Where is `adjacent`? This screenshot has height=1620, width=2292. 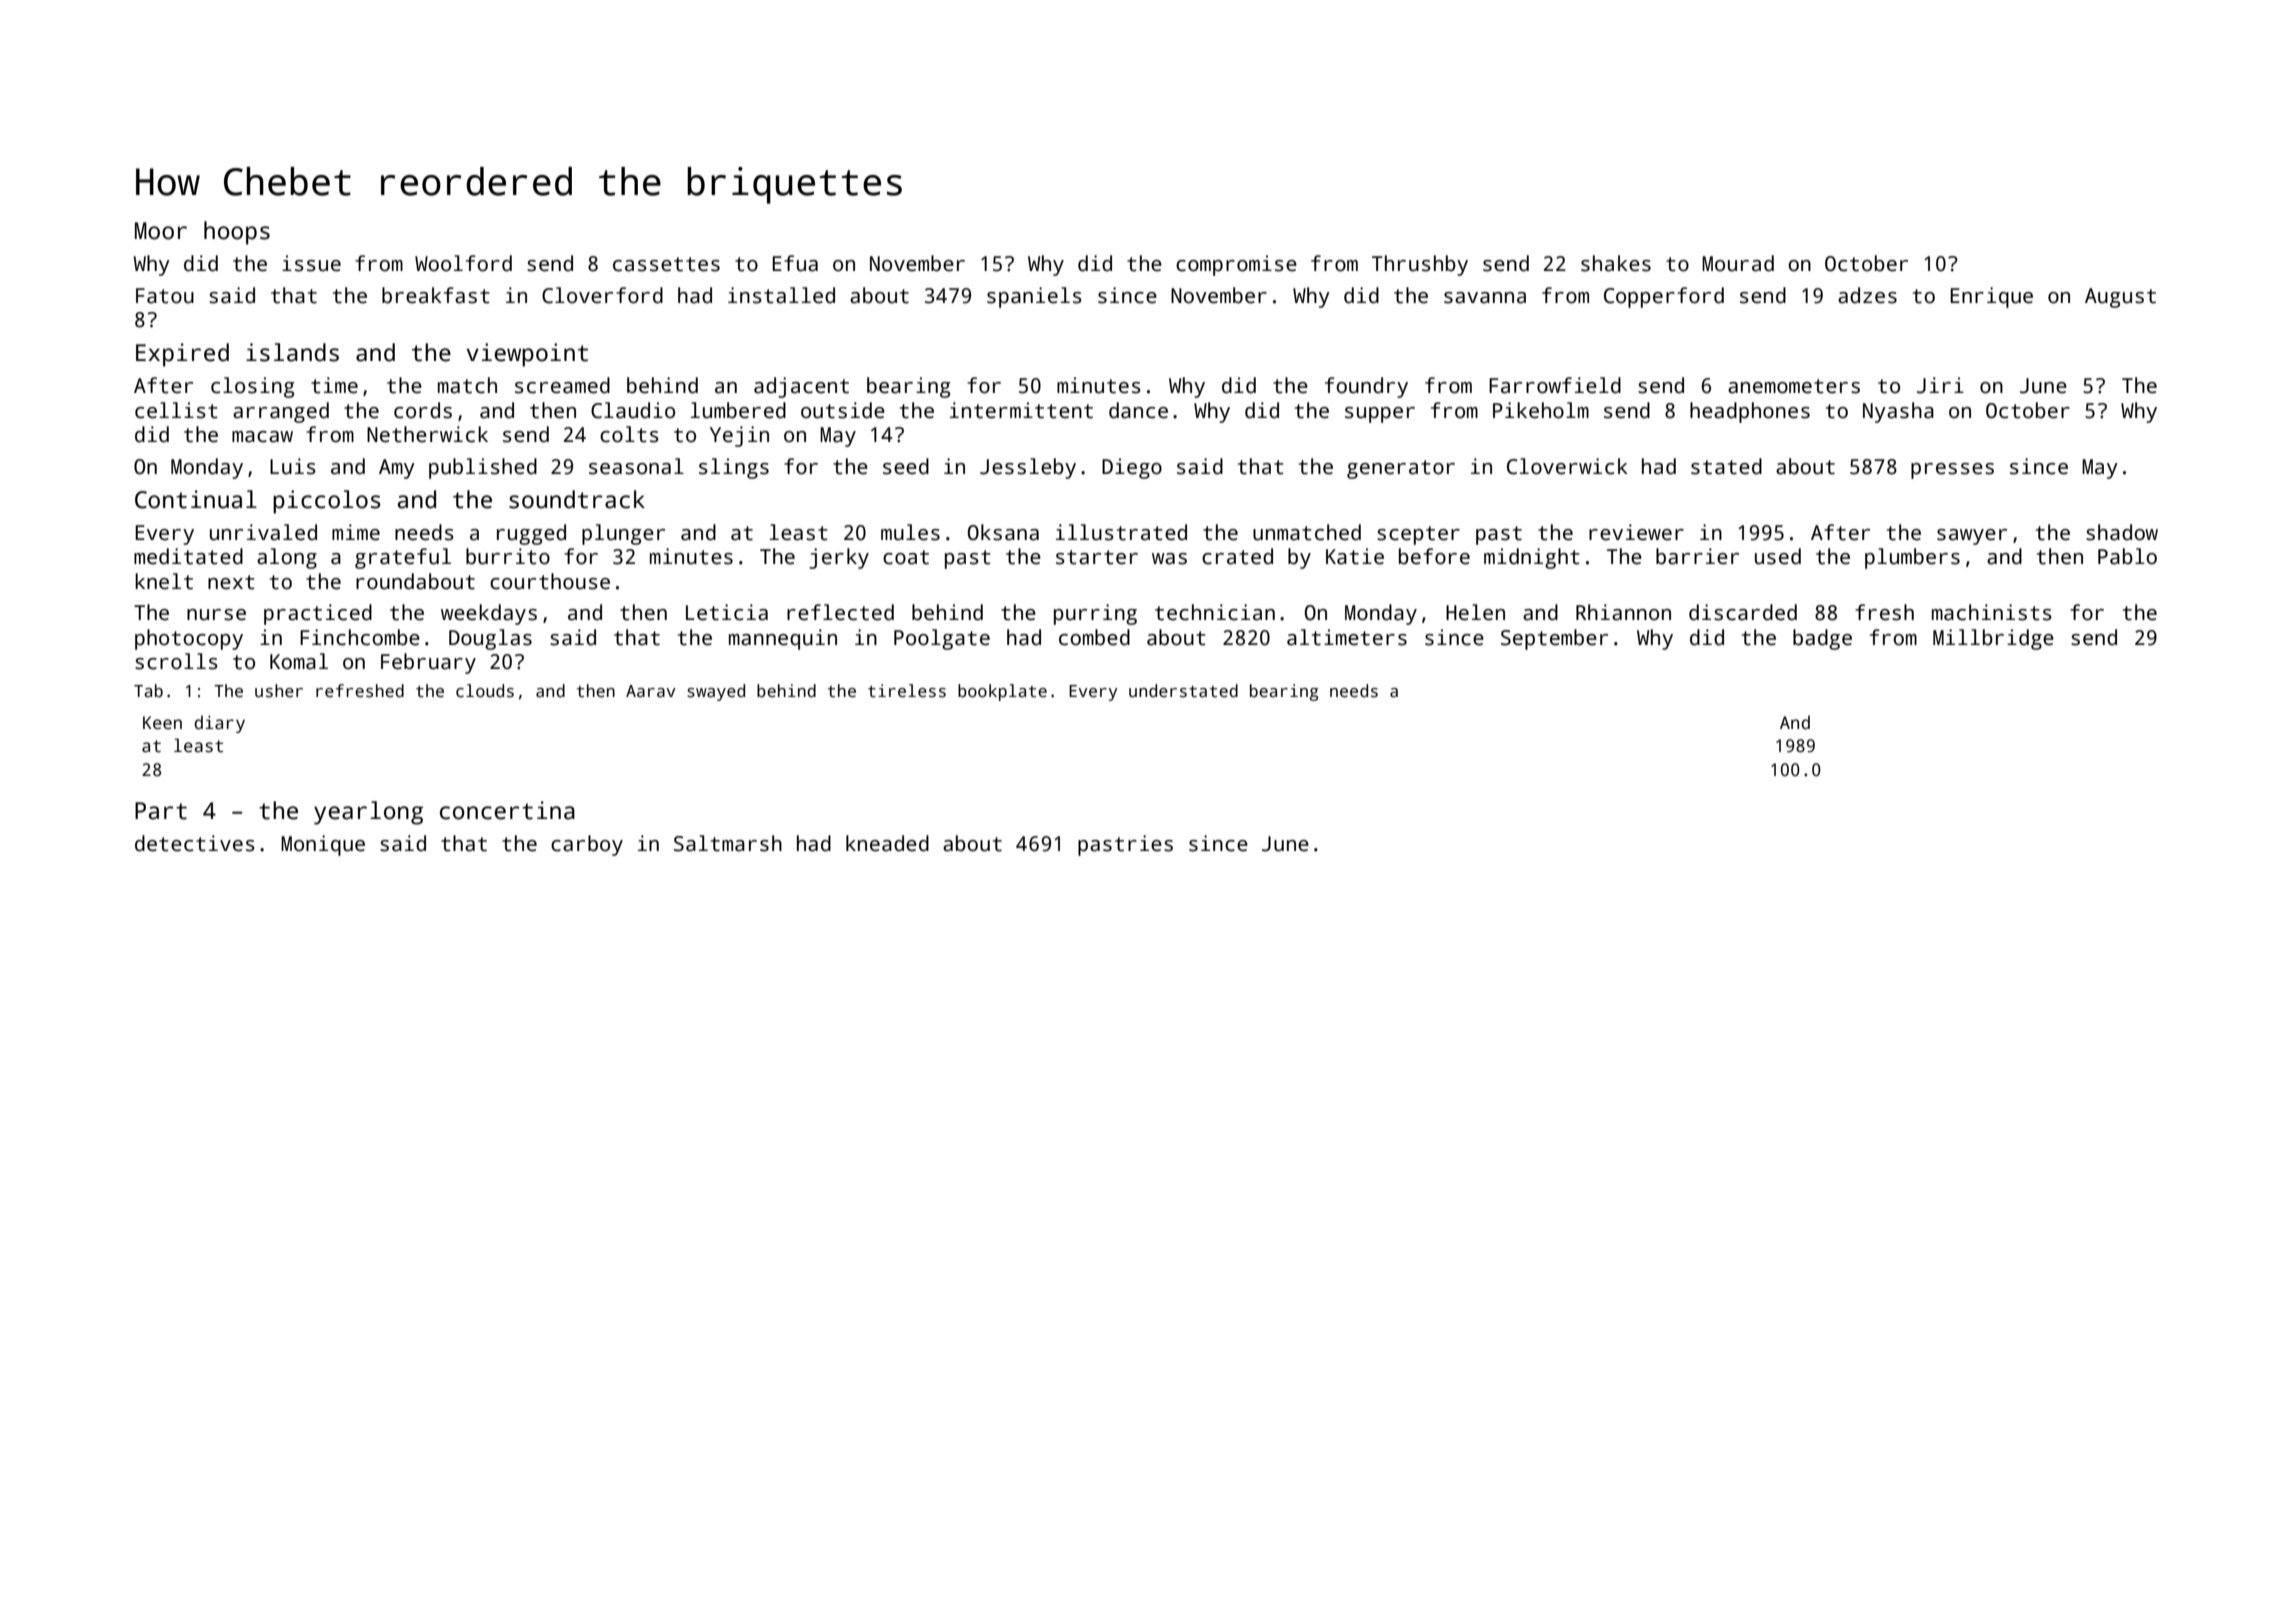
adjacent is located at coordinates (801, 387).
